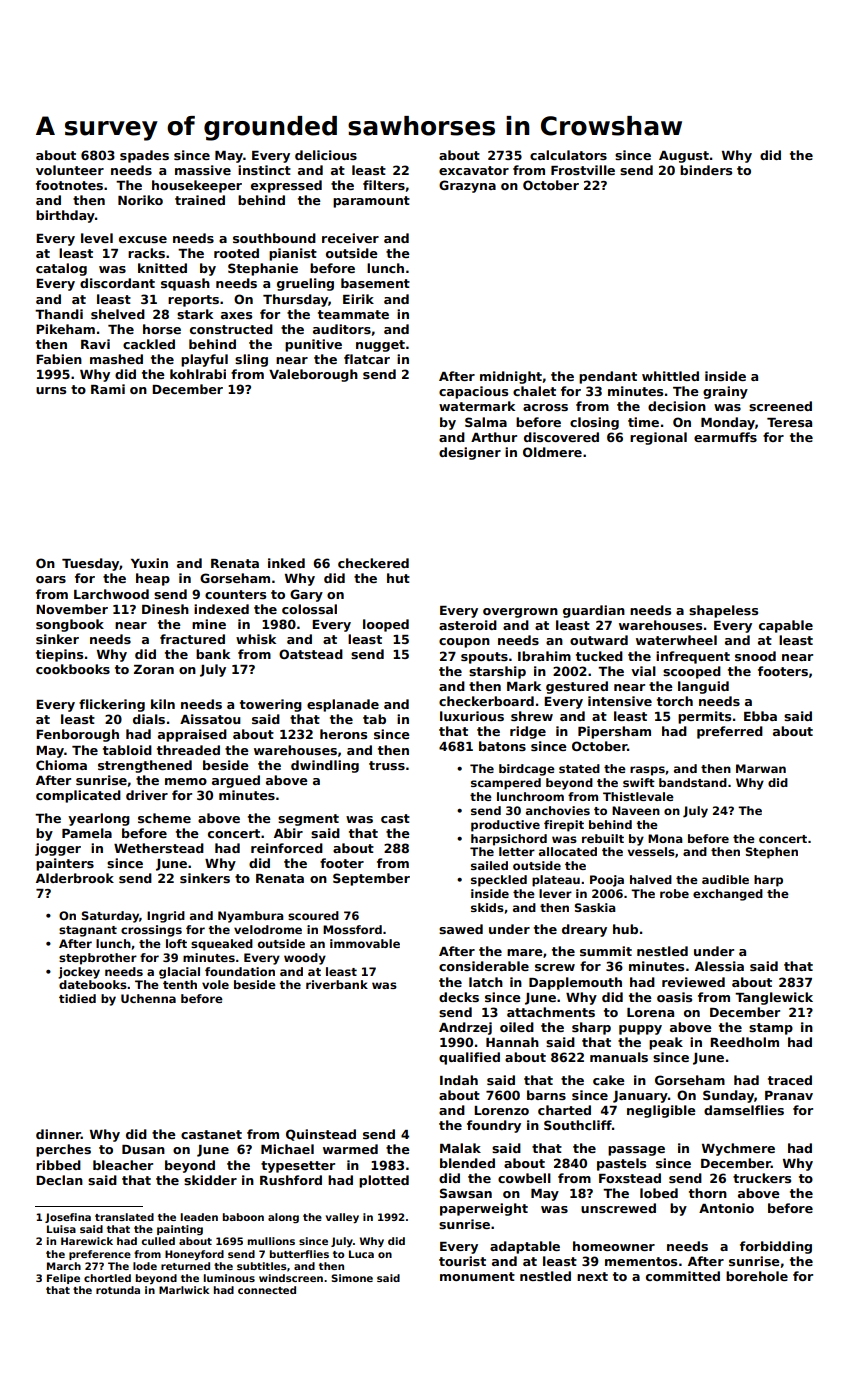  Describe the element at coordinates (236, 781) in the image. I see `argued` at that location.
